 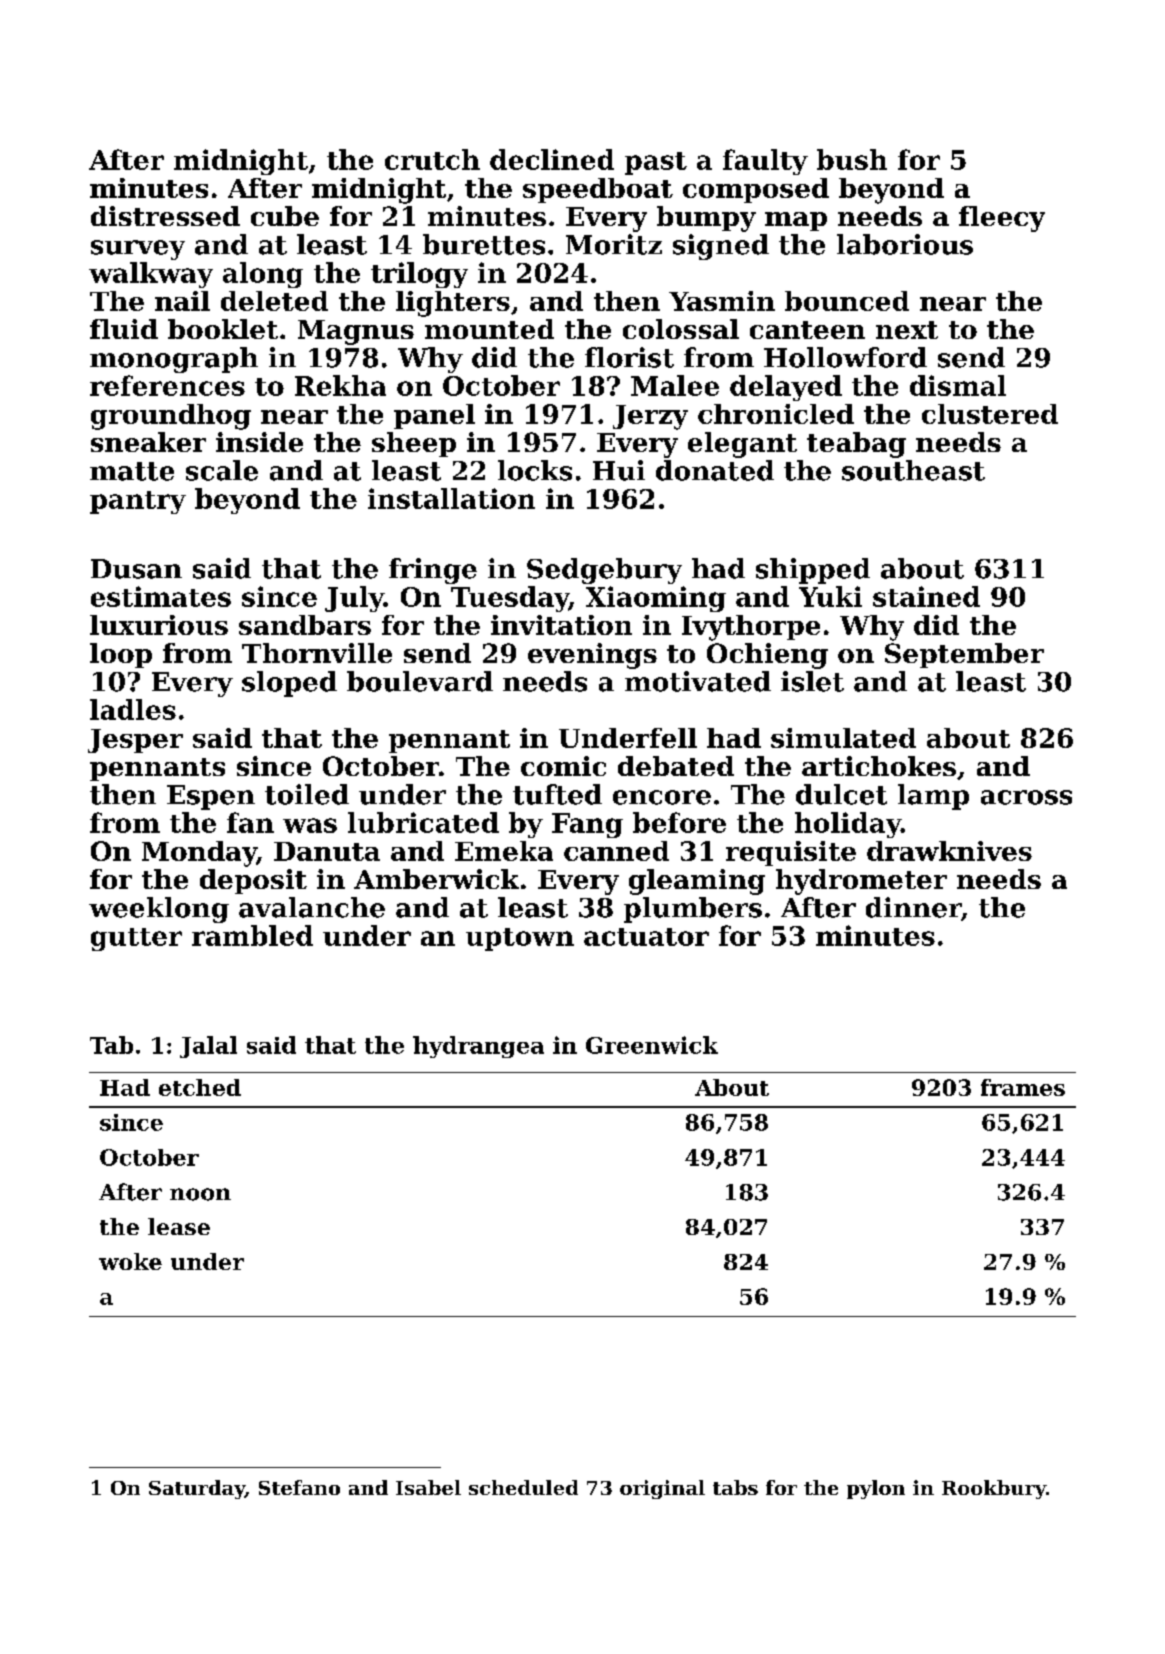 What do you see at coordinates (843, 738) in the screenshot?
I see `simulated` at bounding box center [843, 738].
